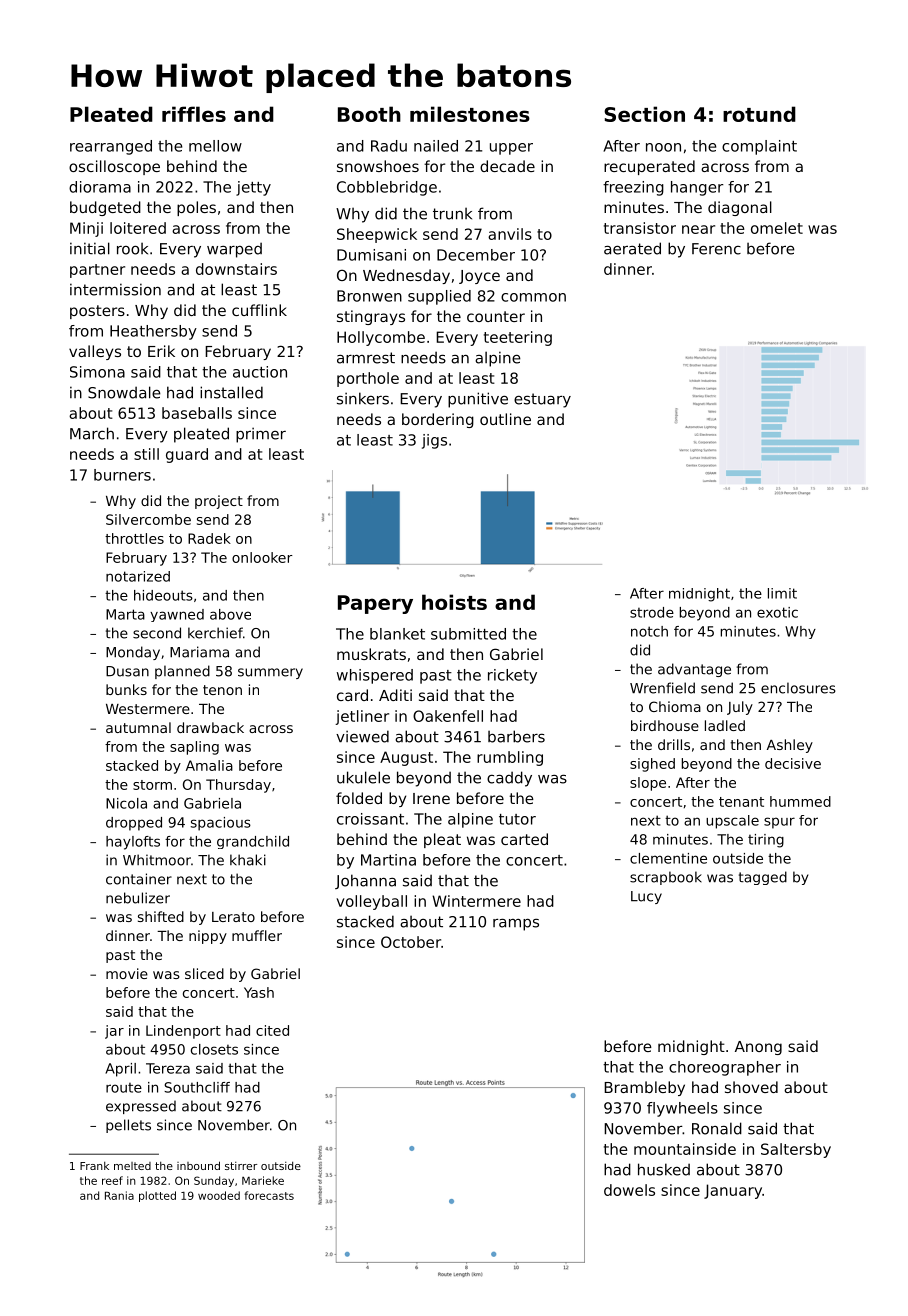 This screenshot has width=908, height=1316. What do you see at coordinates (779, 823) in the screenshot?
I see `spur` at bounding box center [779, 823].
